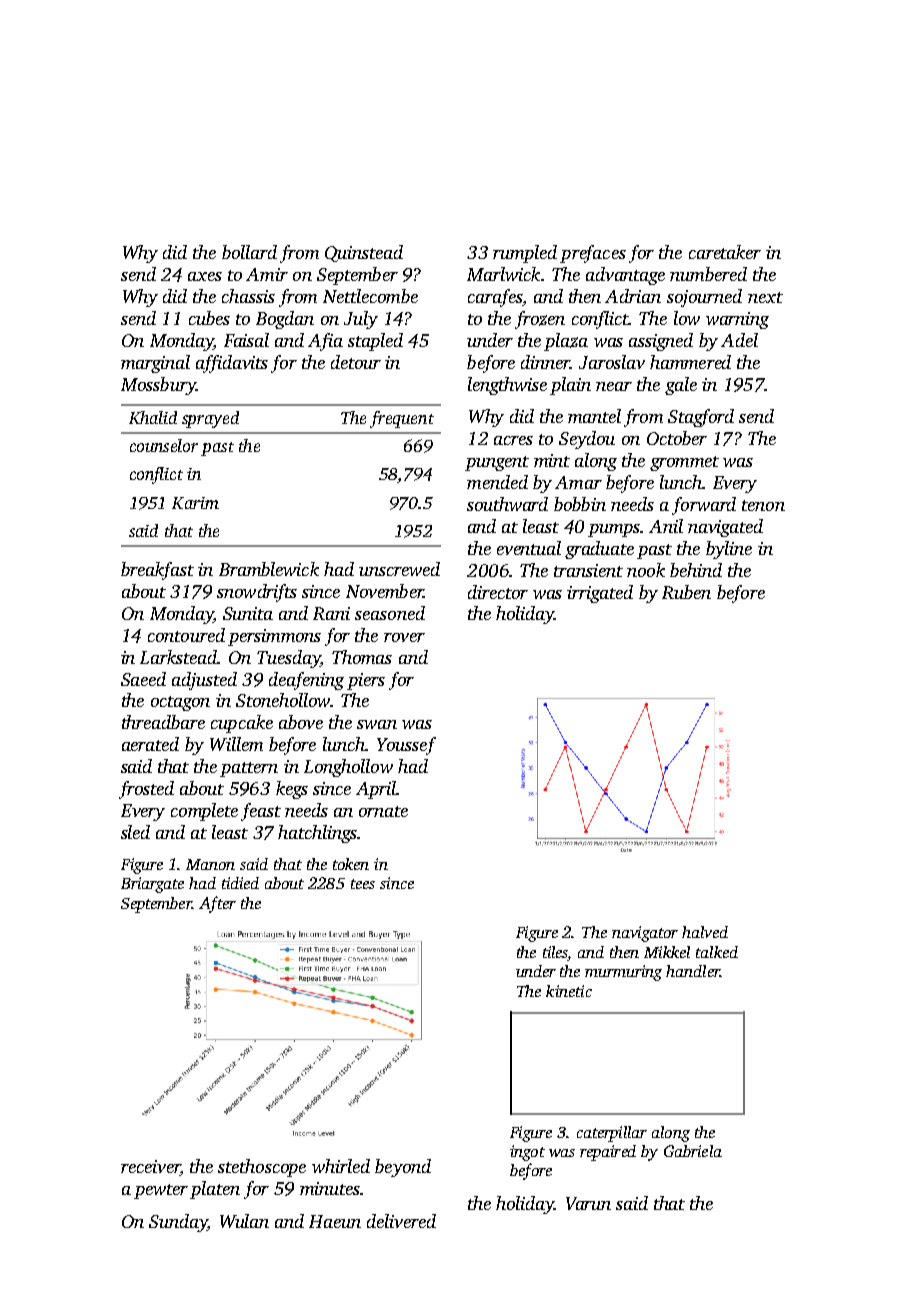 Image resolution: width=908 pixels, height=1316 pixels. What do you see at coordinates (383, 811) in the screenshot?
I see `ornate` at bounding box center [383, 811].
